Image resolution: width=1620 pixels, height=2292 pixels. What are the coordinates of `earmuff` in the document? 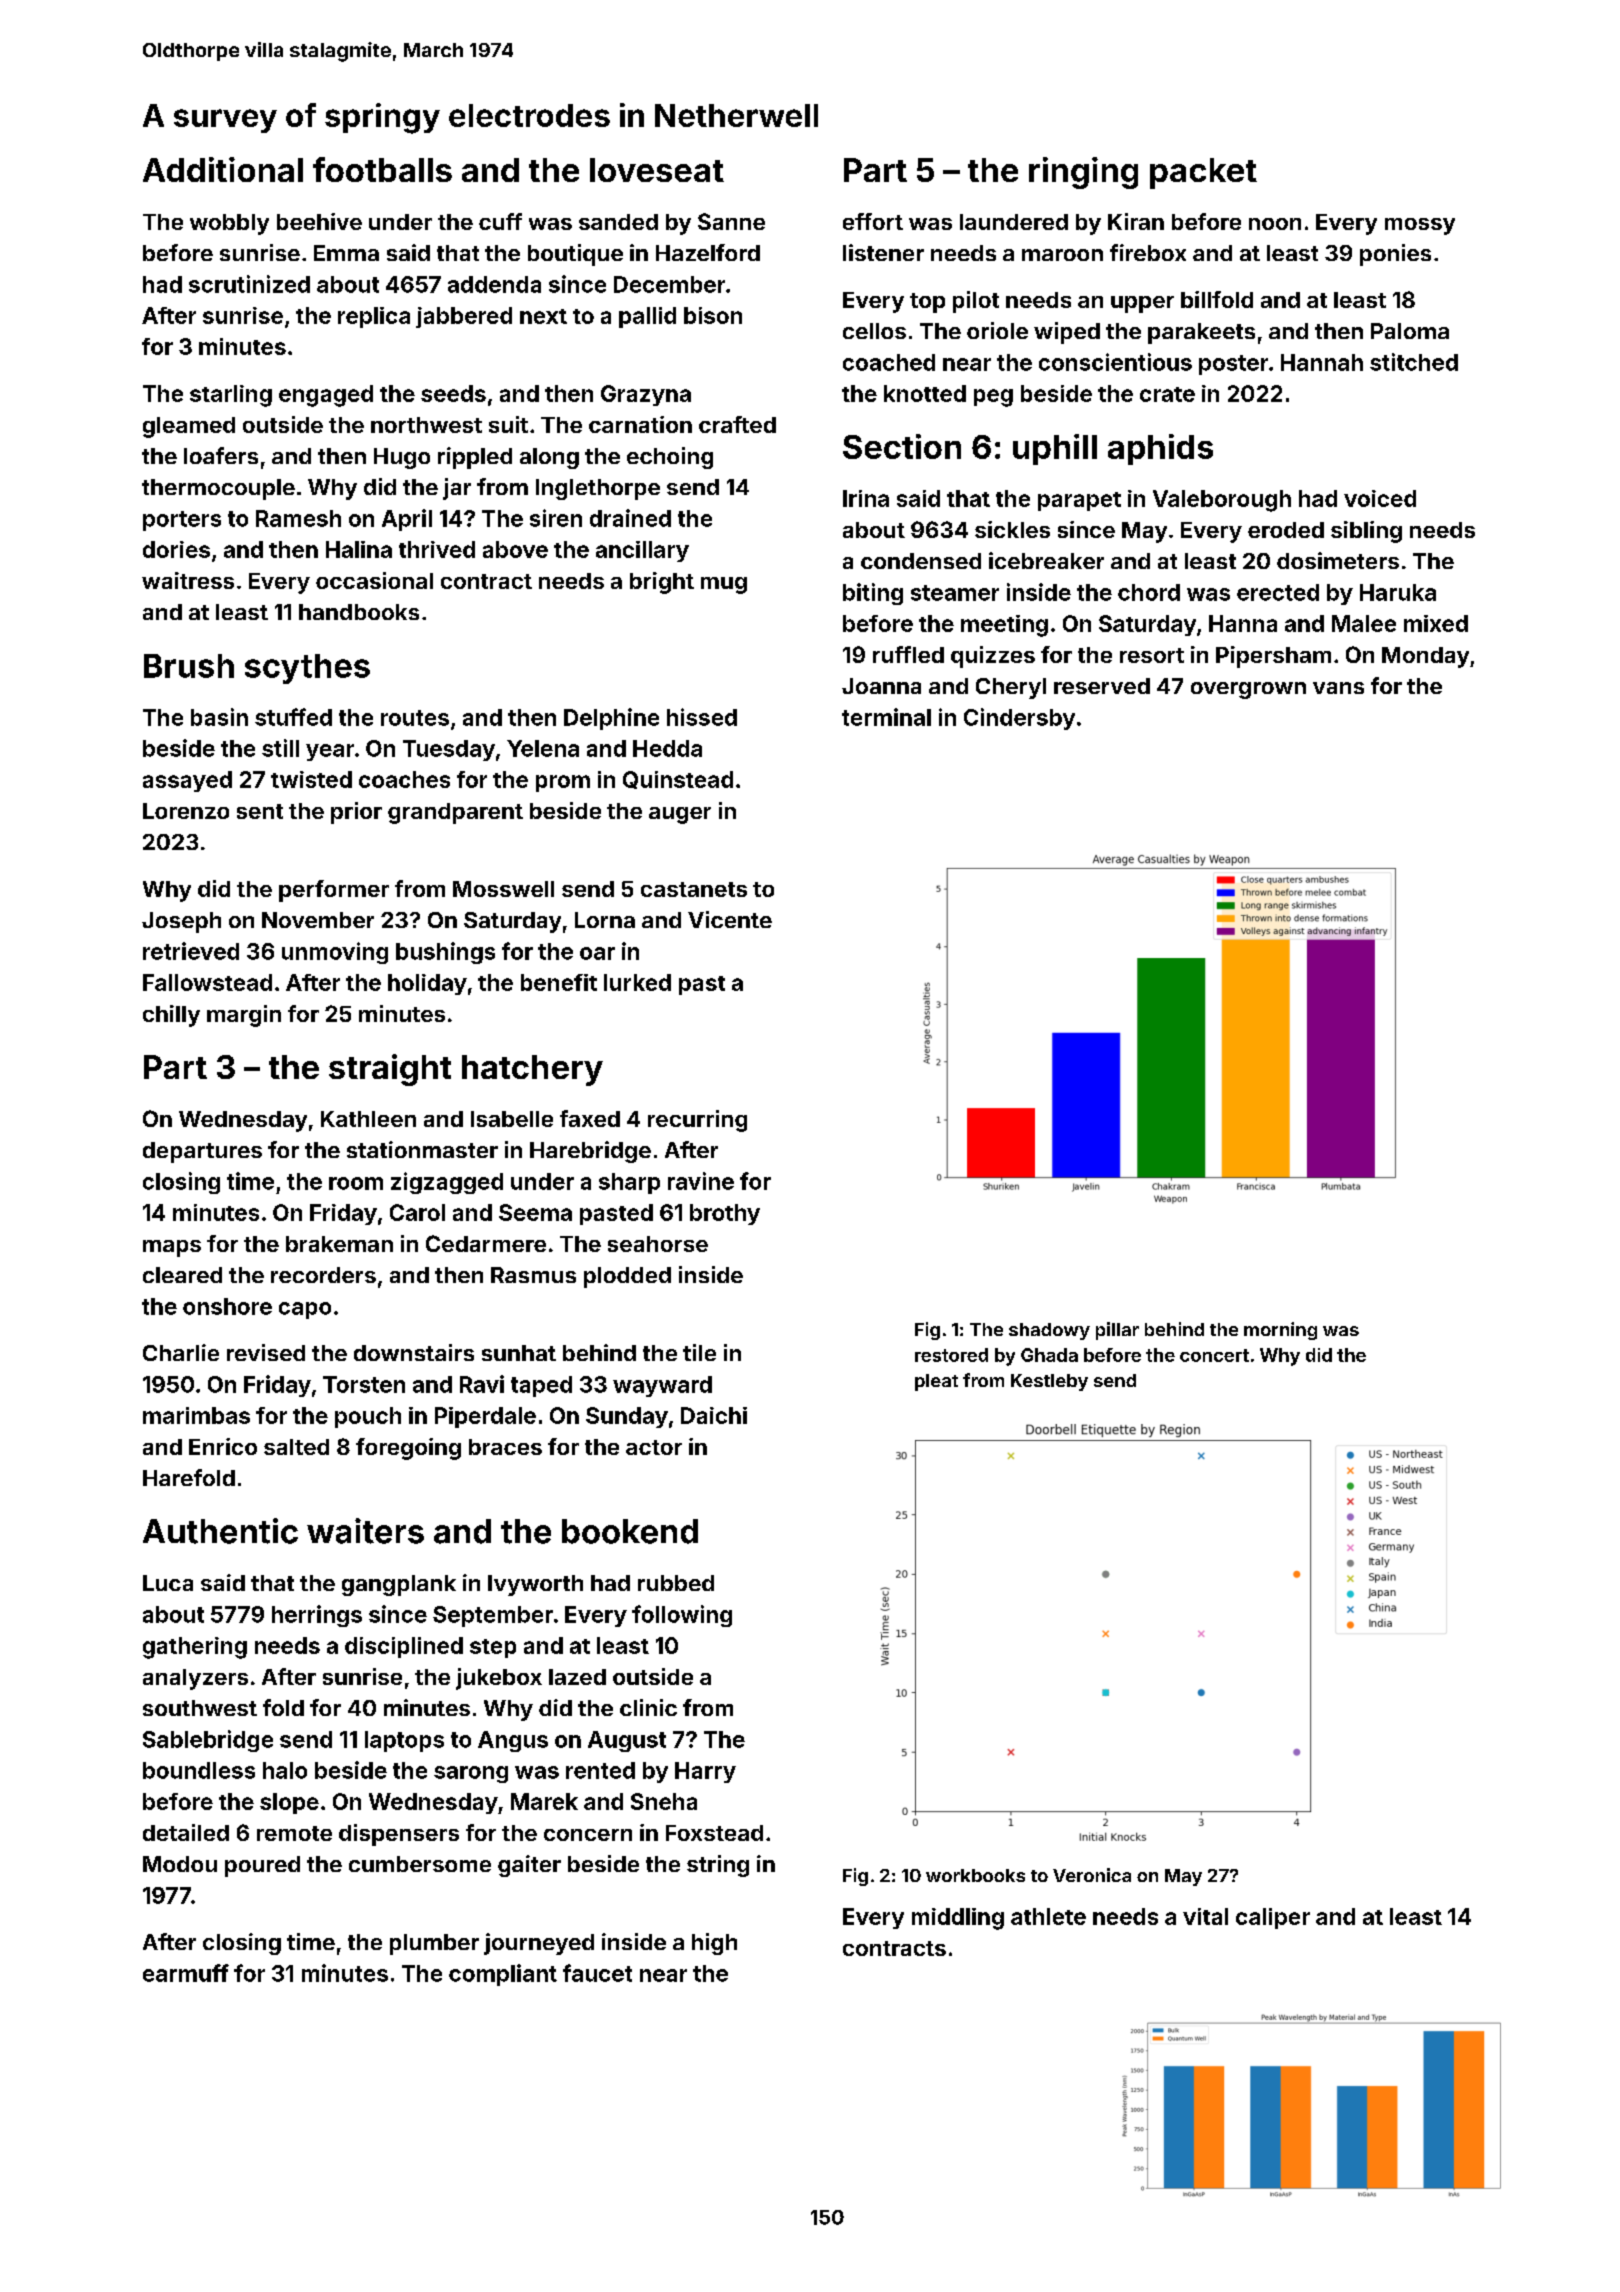 It's located at (186, 1973).
